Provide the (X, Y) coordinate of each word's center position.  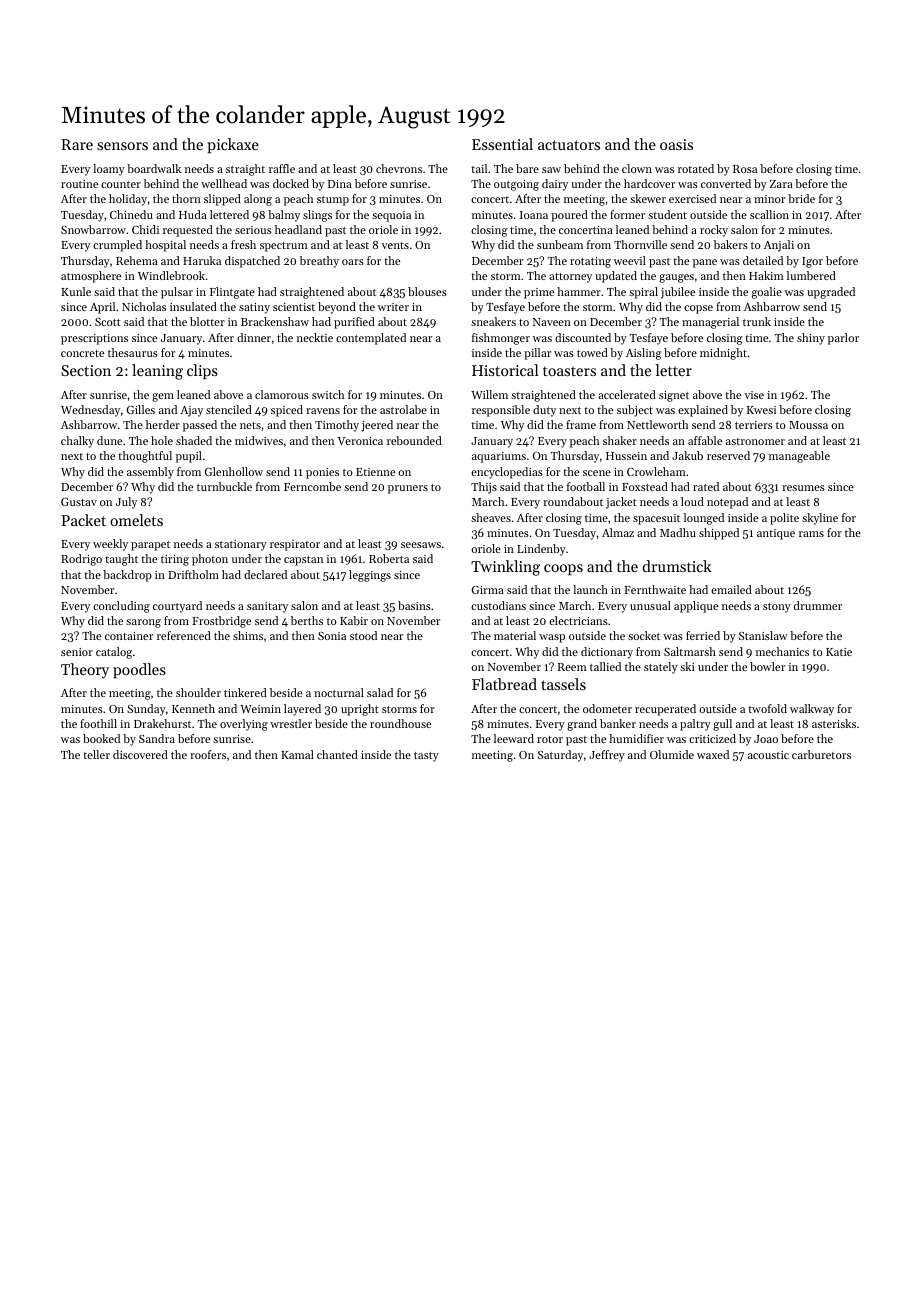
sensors (122, 146)
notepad (727, 503)
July (126, 503)
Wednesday (90, 411)
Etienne (375, 472)
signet (674, 396)
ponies (322, 473)
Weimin (260, 709)
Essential (502, 144)
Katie (839, 652)
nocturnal (339, 692)
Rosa (745, 169)
